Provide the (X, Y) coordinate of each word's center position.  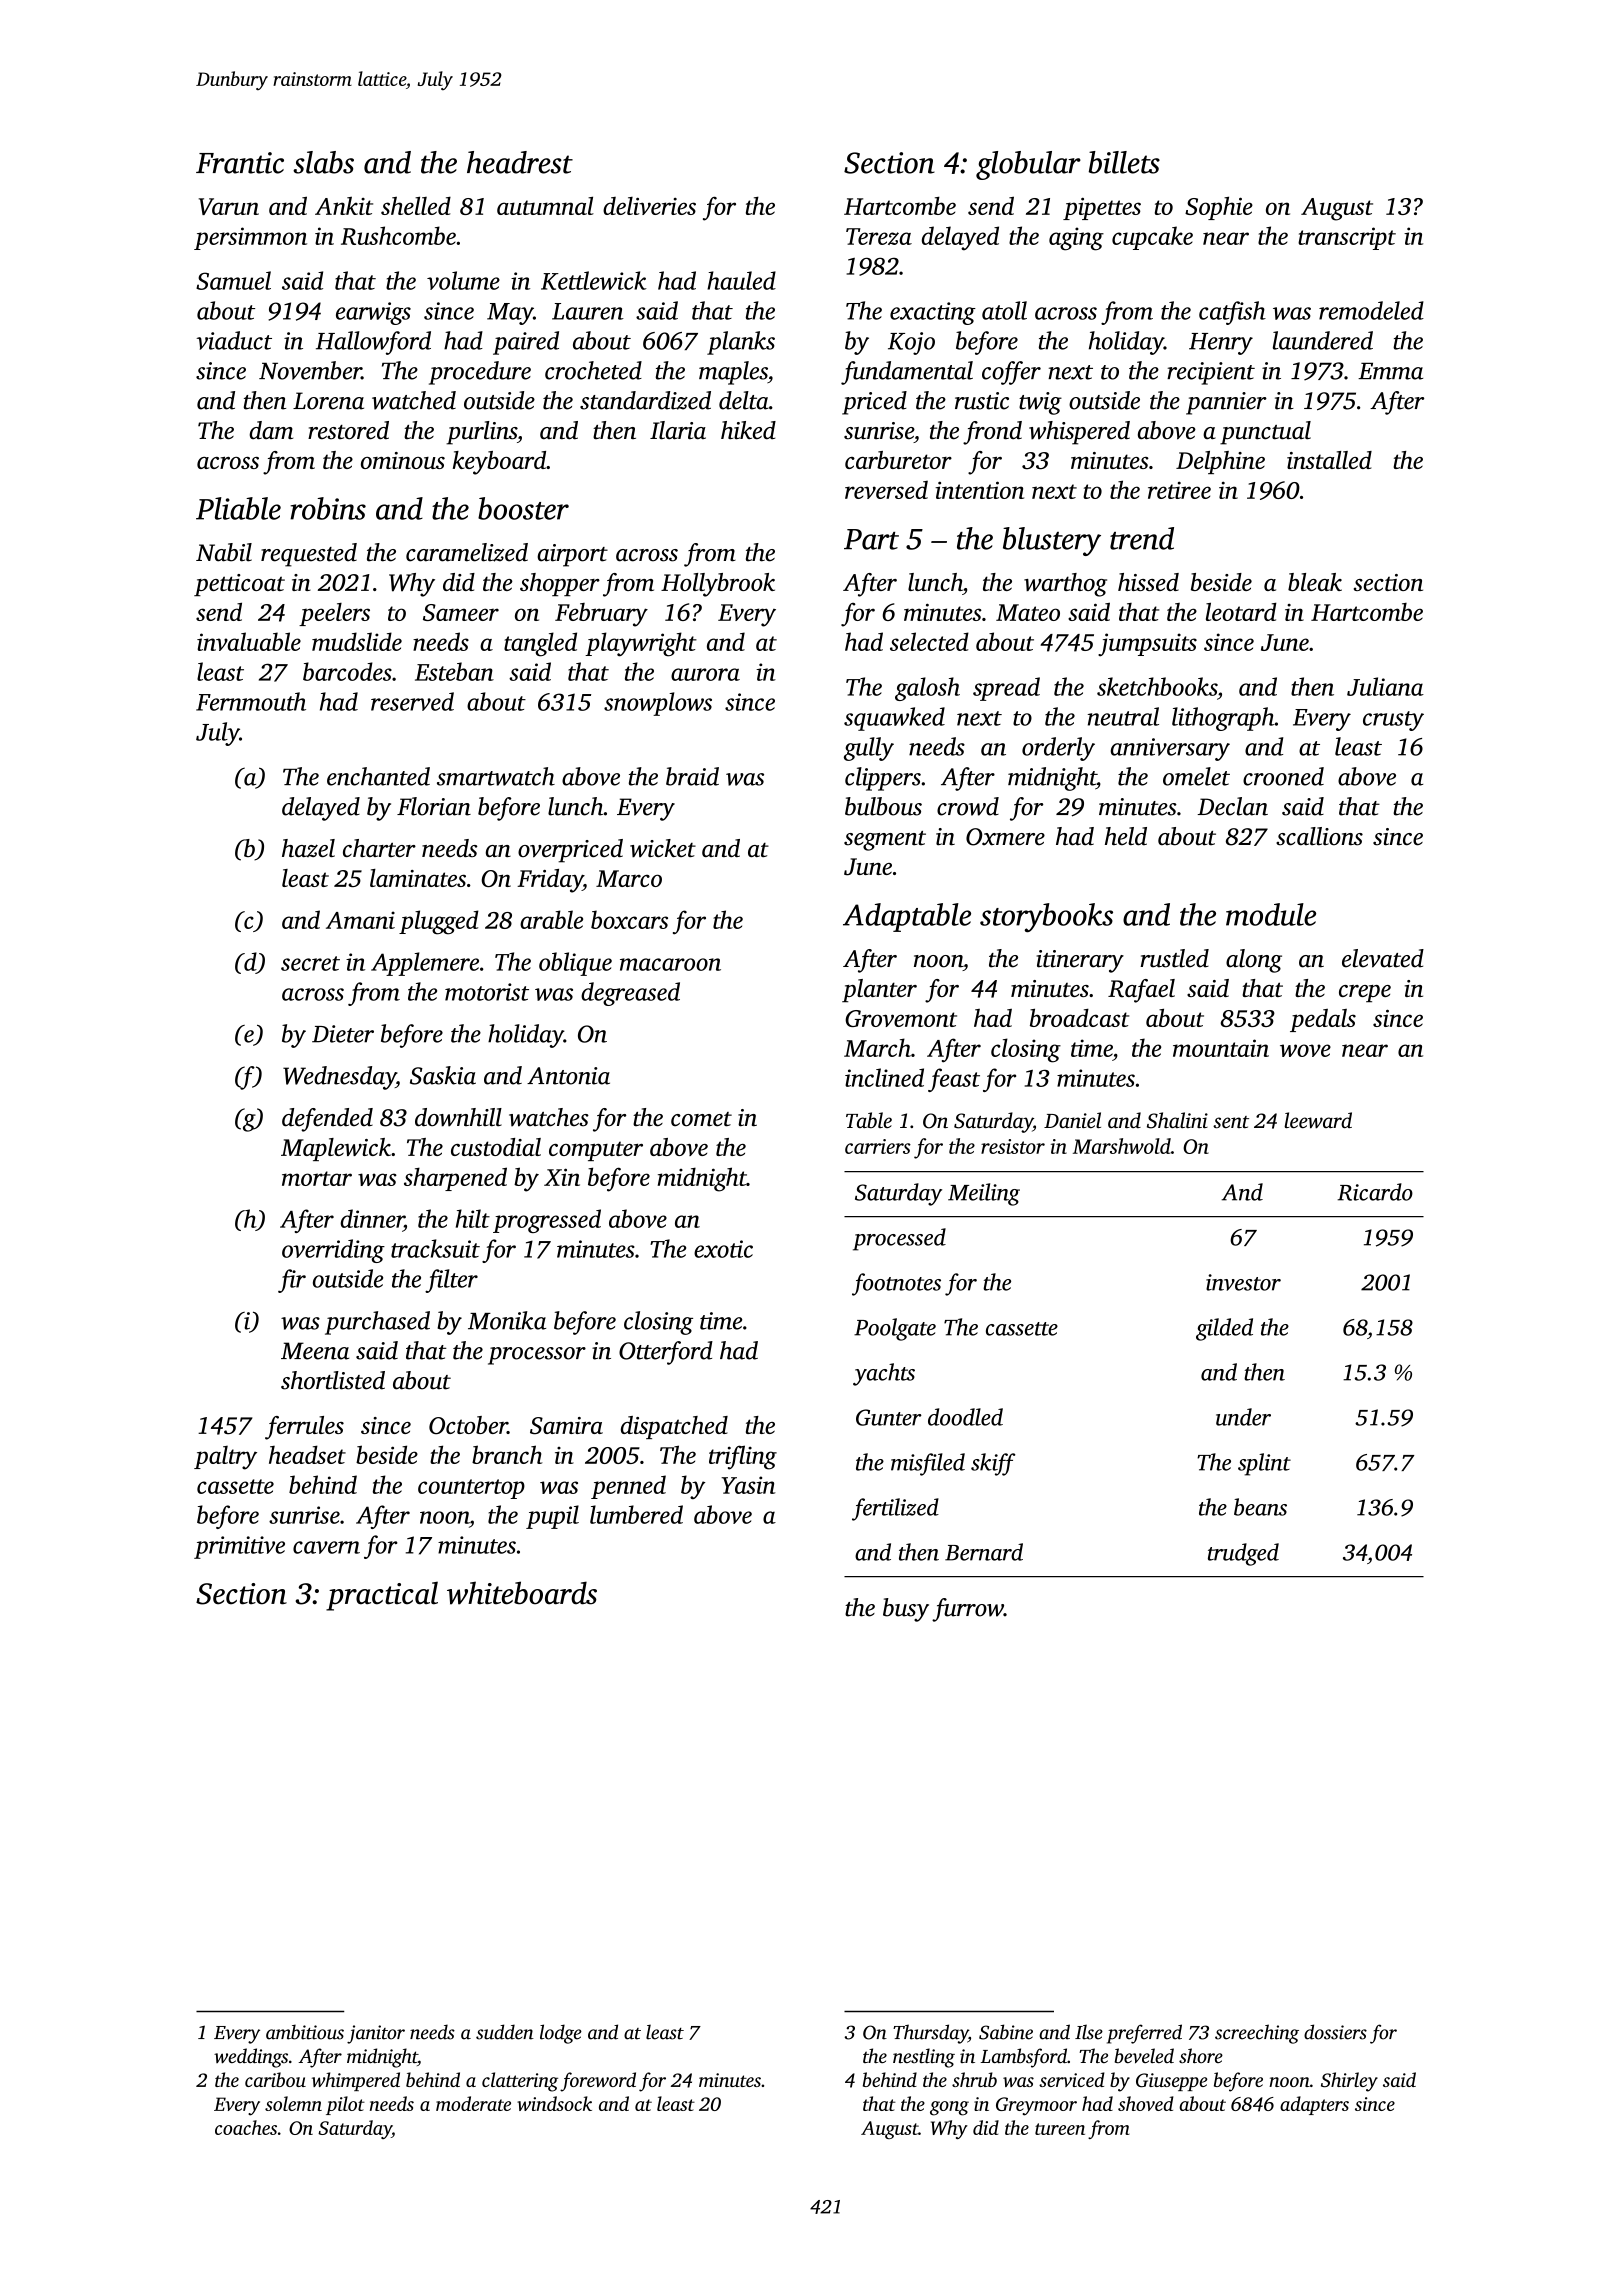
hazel (308, 848)
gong (949, 2108)
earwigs (373, 313)
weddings (251, 2058)
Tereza (879, 236)
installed (1329, 460)
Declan (1232, 806)
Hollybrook (718, 585)
